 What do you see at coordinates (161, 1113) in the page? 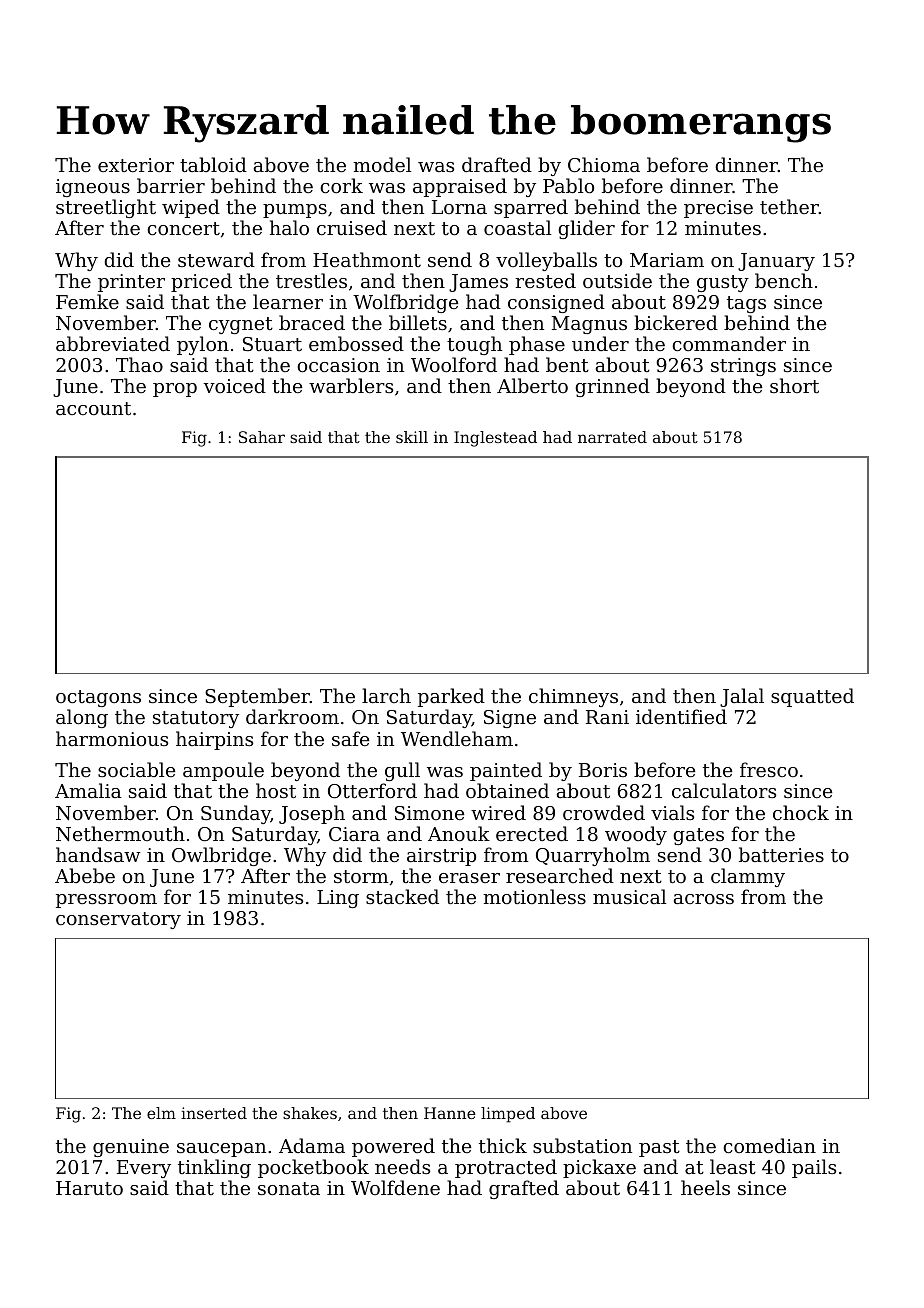
I see `elm` at bounding box center [161, 1113].
